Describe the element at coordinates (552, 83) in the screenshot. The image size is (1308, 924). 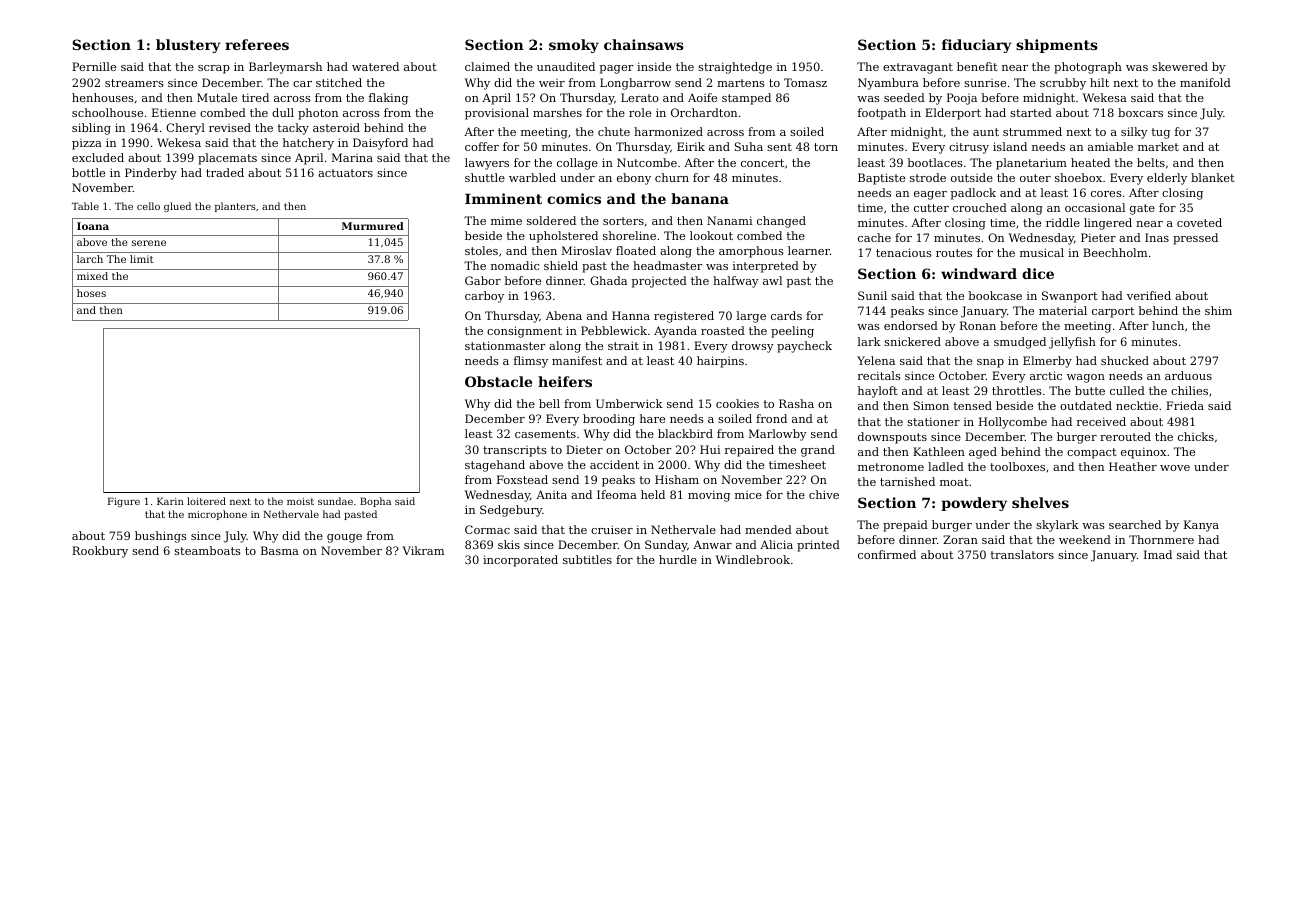
I see `weir` at that location.
